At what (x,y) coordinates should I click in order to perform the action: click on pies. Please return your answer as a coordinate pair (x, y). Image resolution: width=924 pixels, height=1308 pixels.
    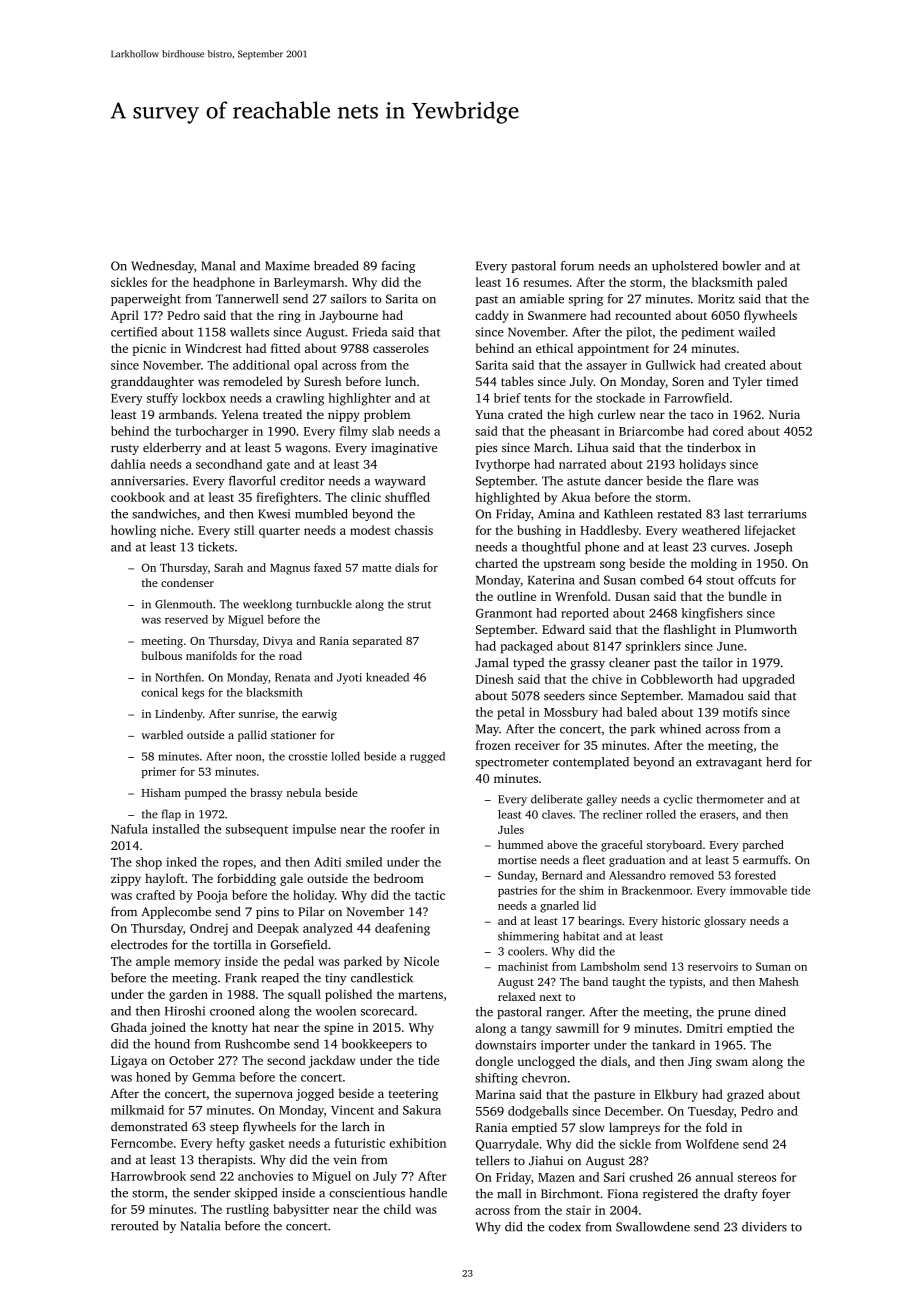
    Looking at the image, I should click on (486, 449).
